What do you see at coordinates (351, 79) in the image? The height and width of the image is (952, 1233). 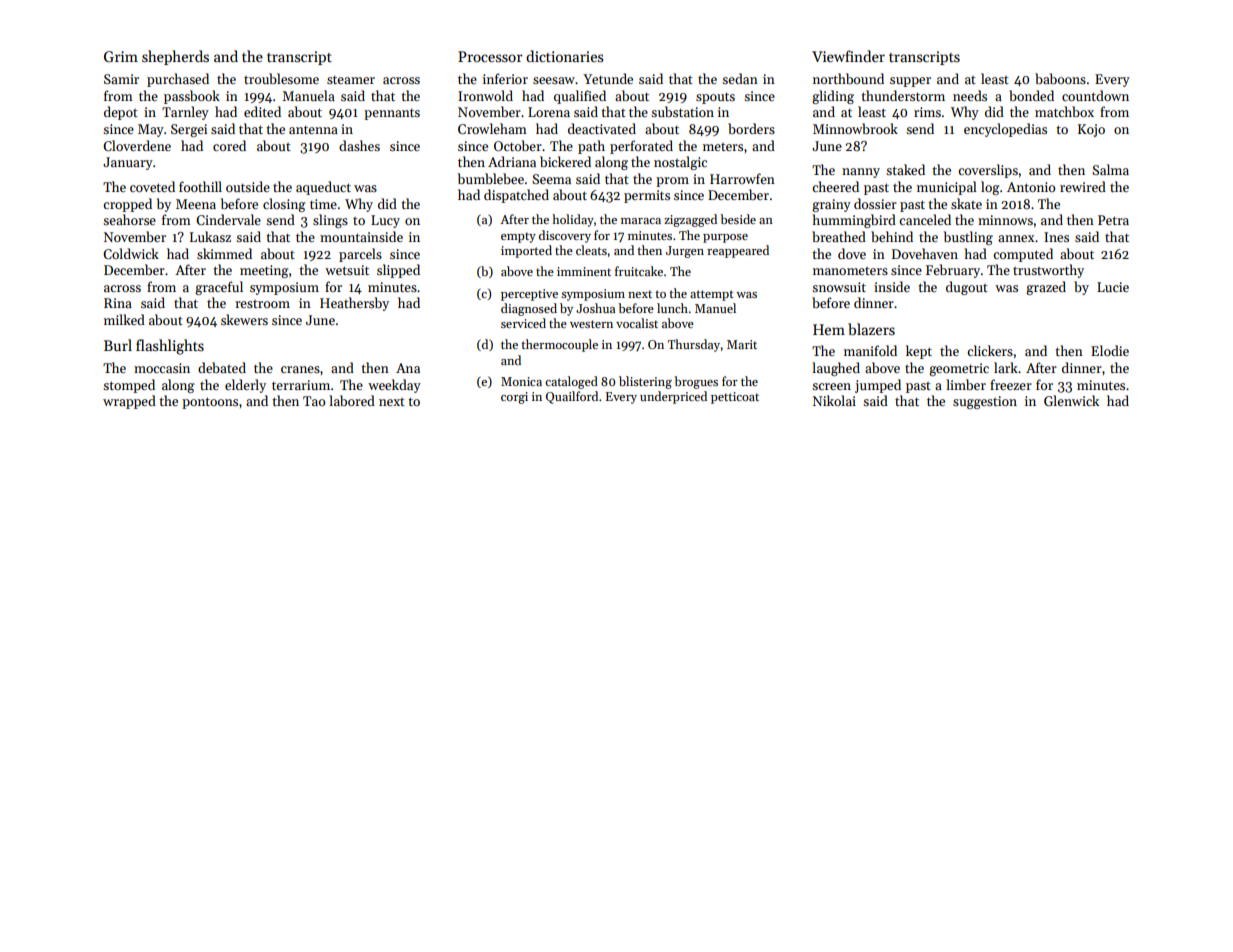 I see `steamer` at bounding box center [351, 79].
